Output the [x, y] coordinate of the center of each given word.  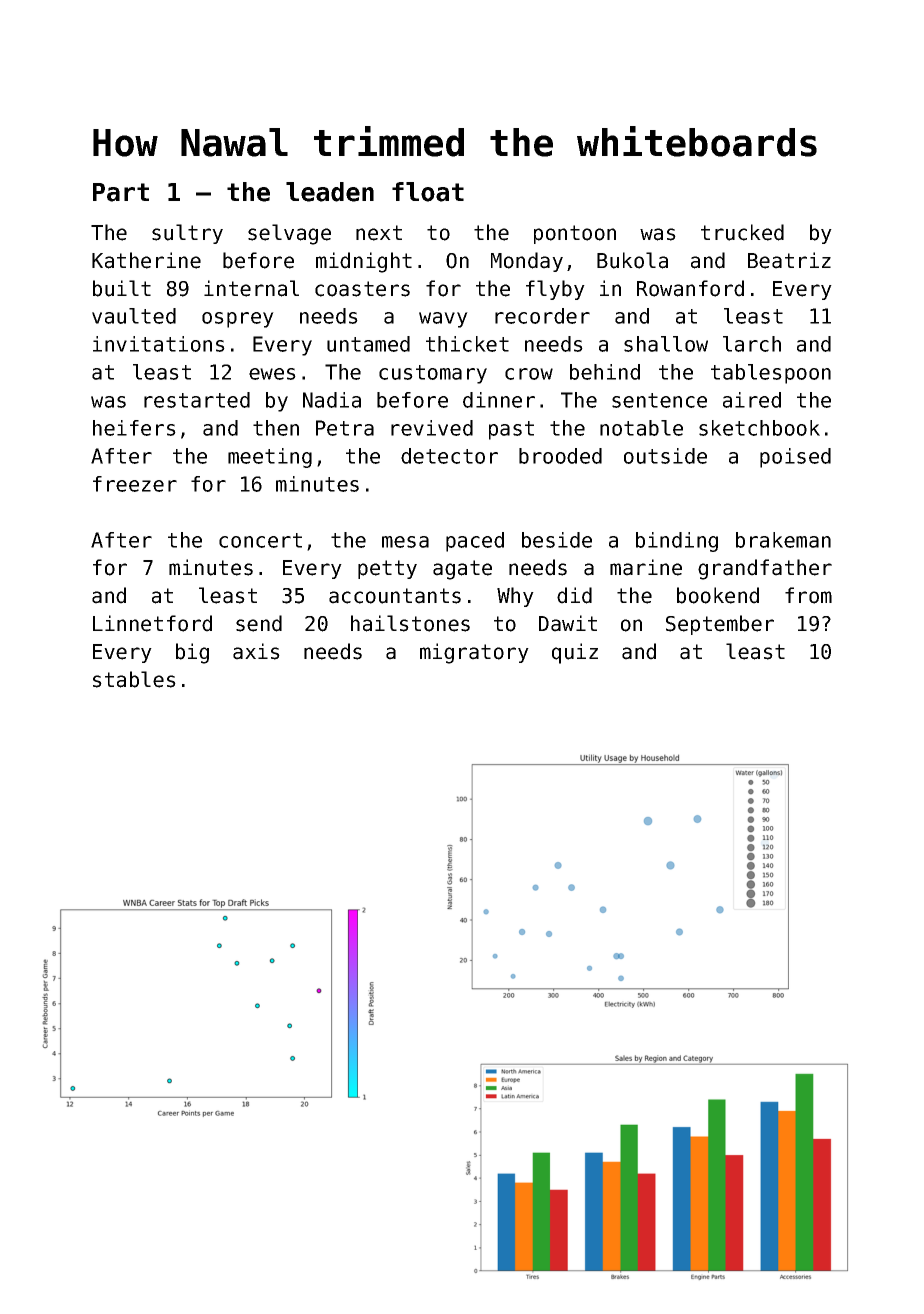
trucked [742, 232]
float [428, 192]
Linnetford [152, 623]
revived [432, 428]
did [574, 595]
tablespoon [771, 374]
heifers [134, 428]
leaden [330, 192]
